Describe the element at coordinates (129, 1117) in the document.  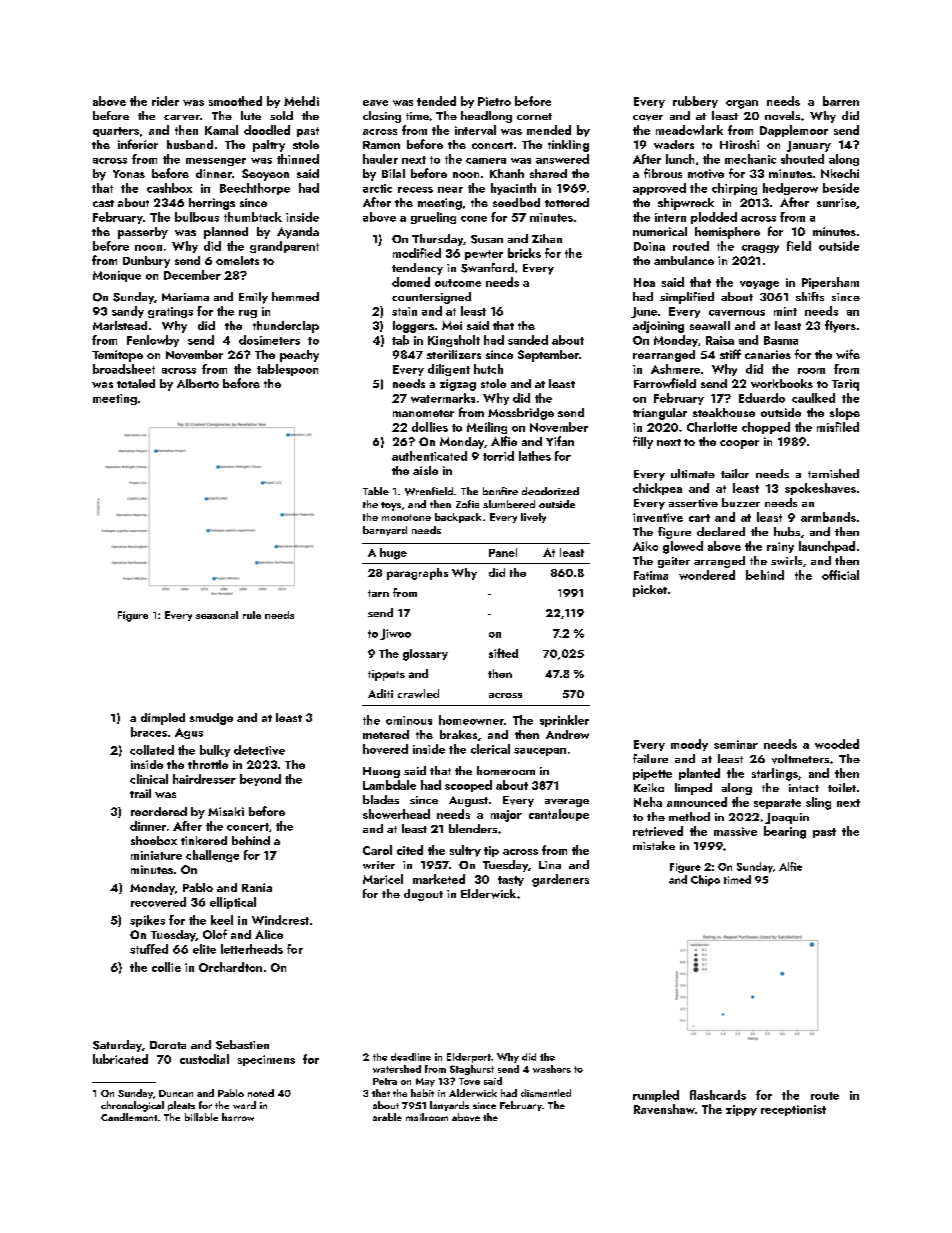
I see `Candlemont` at that location.
